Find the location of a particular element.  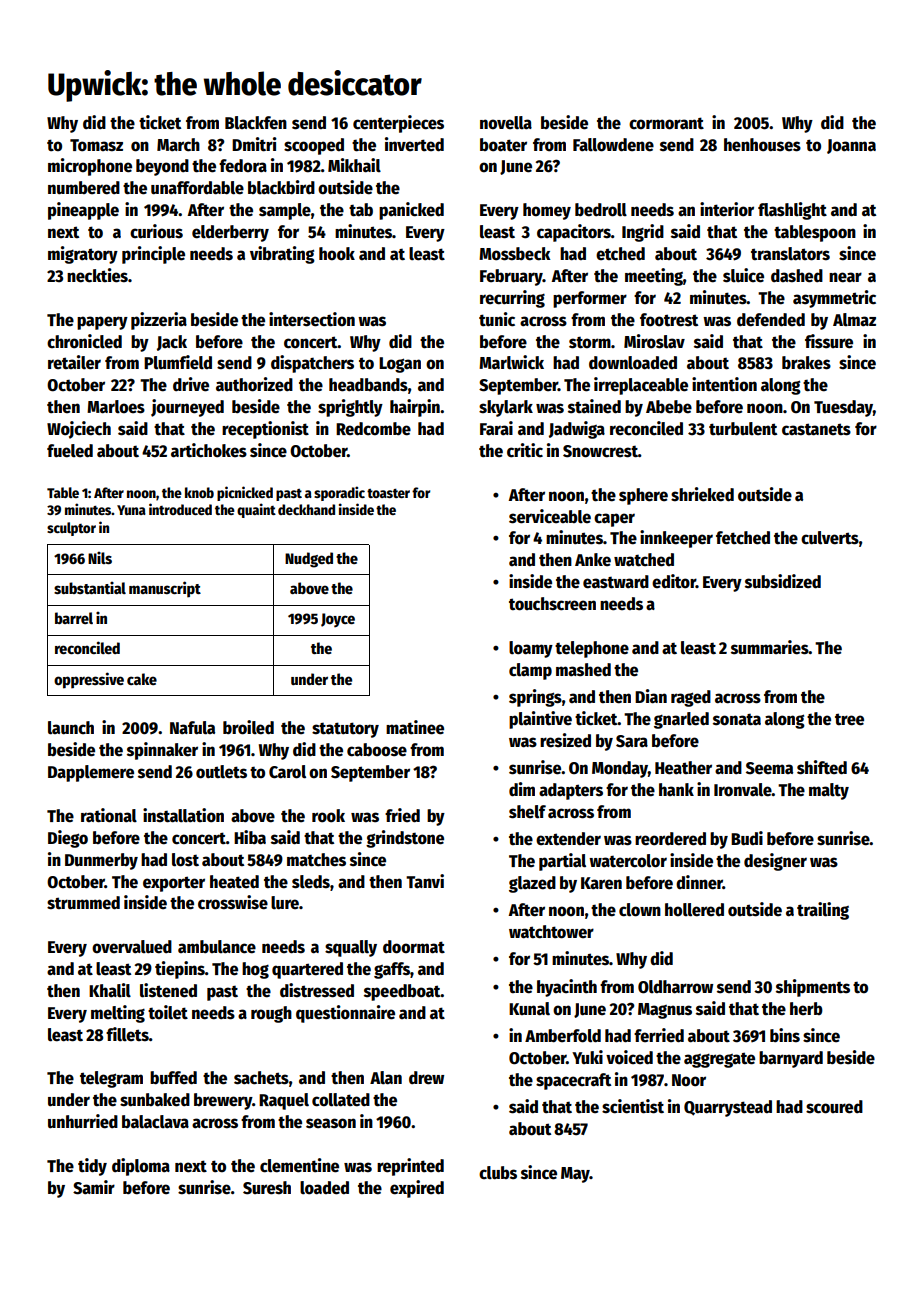

unhurried is located at coordinates (83, 1121).
